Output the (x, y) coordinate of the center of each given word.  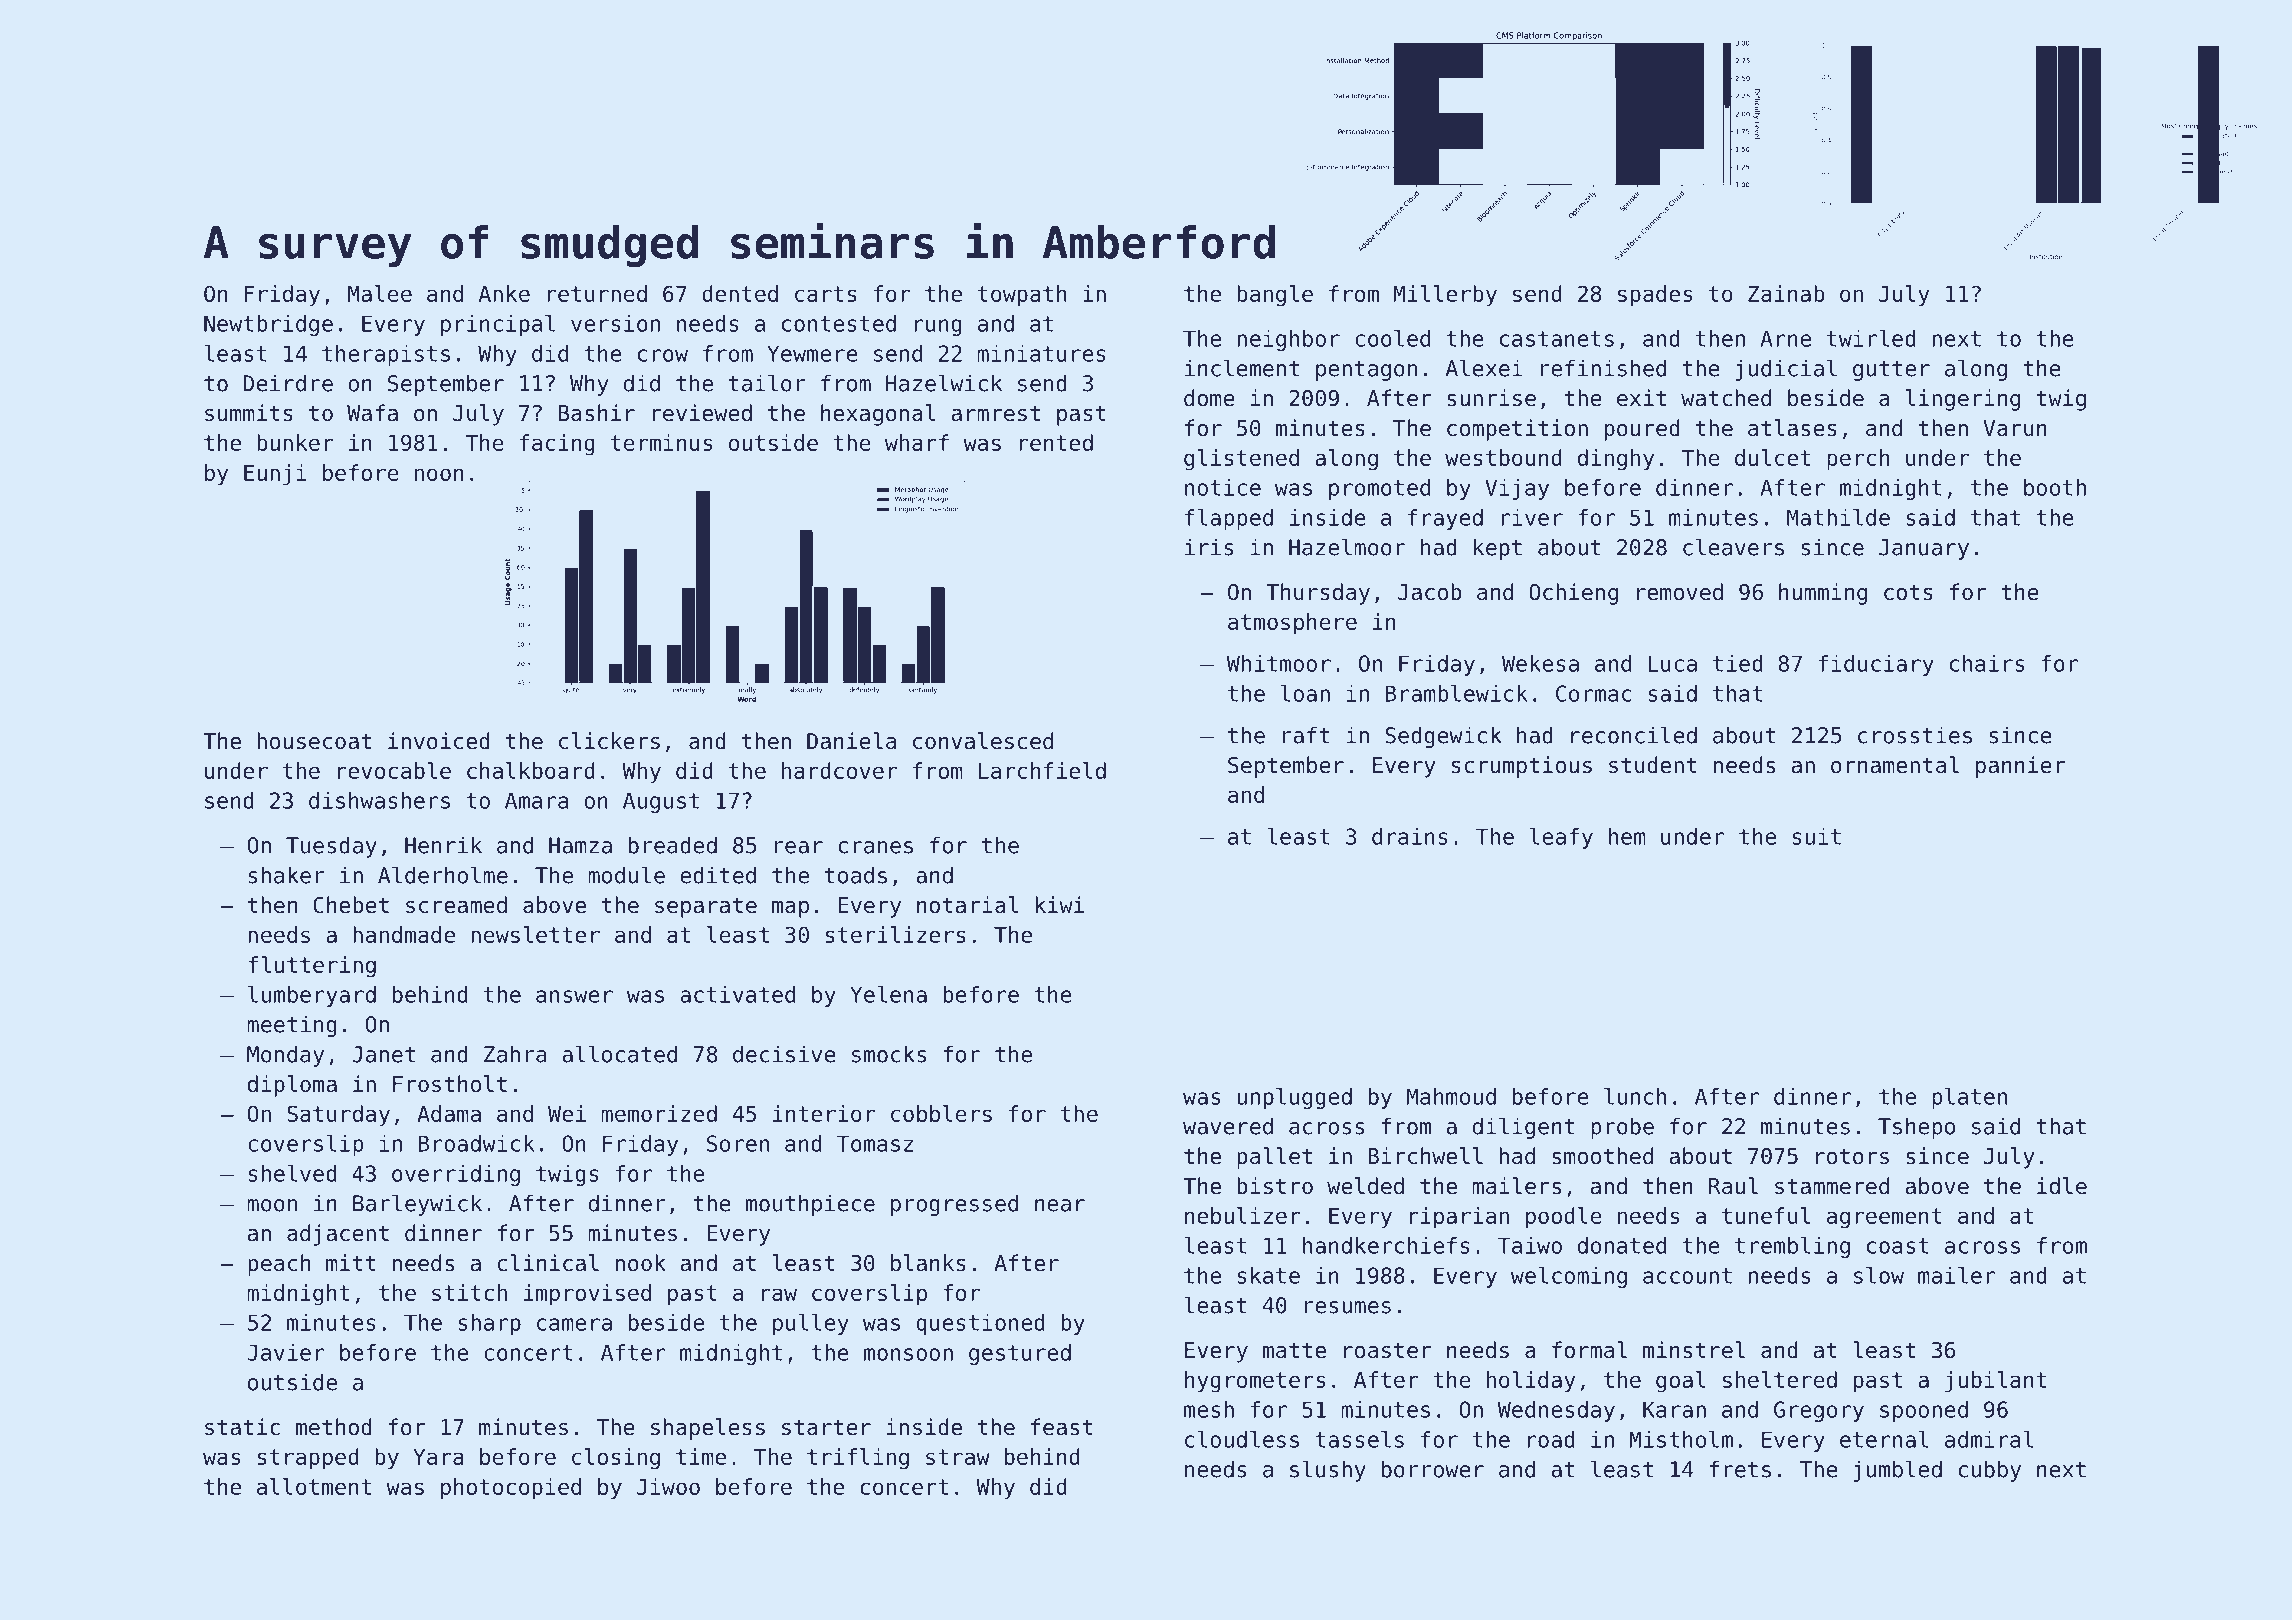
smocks (889, 1054)
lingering (1963, 400)
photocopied (511, 1489)
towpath (1022, 296)
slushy (1328, 1471)
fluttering (312, 967)
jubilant (1995, 1382)
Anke (504, 293)
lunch (1635, 1096)
